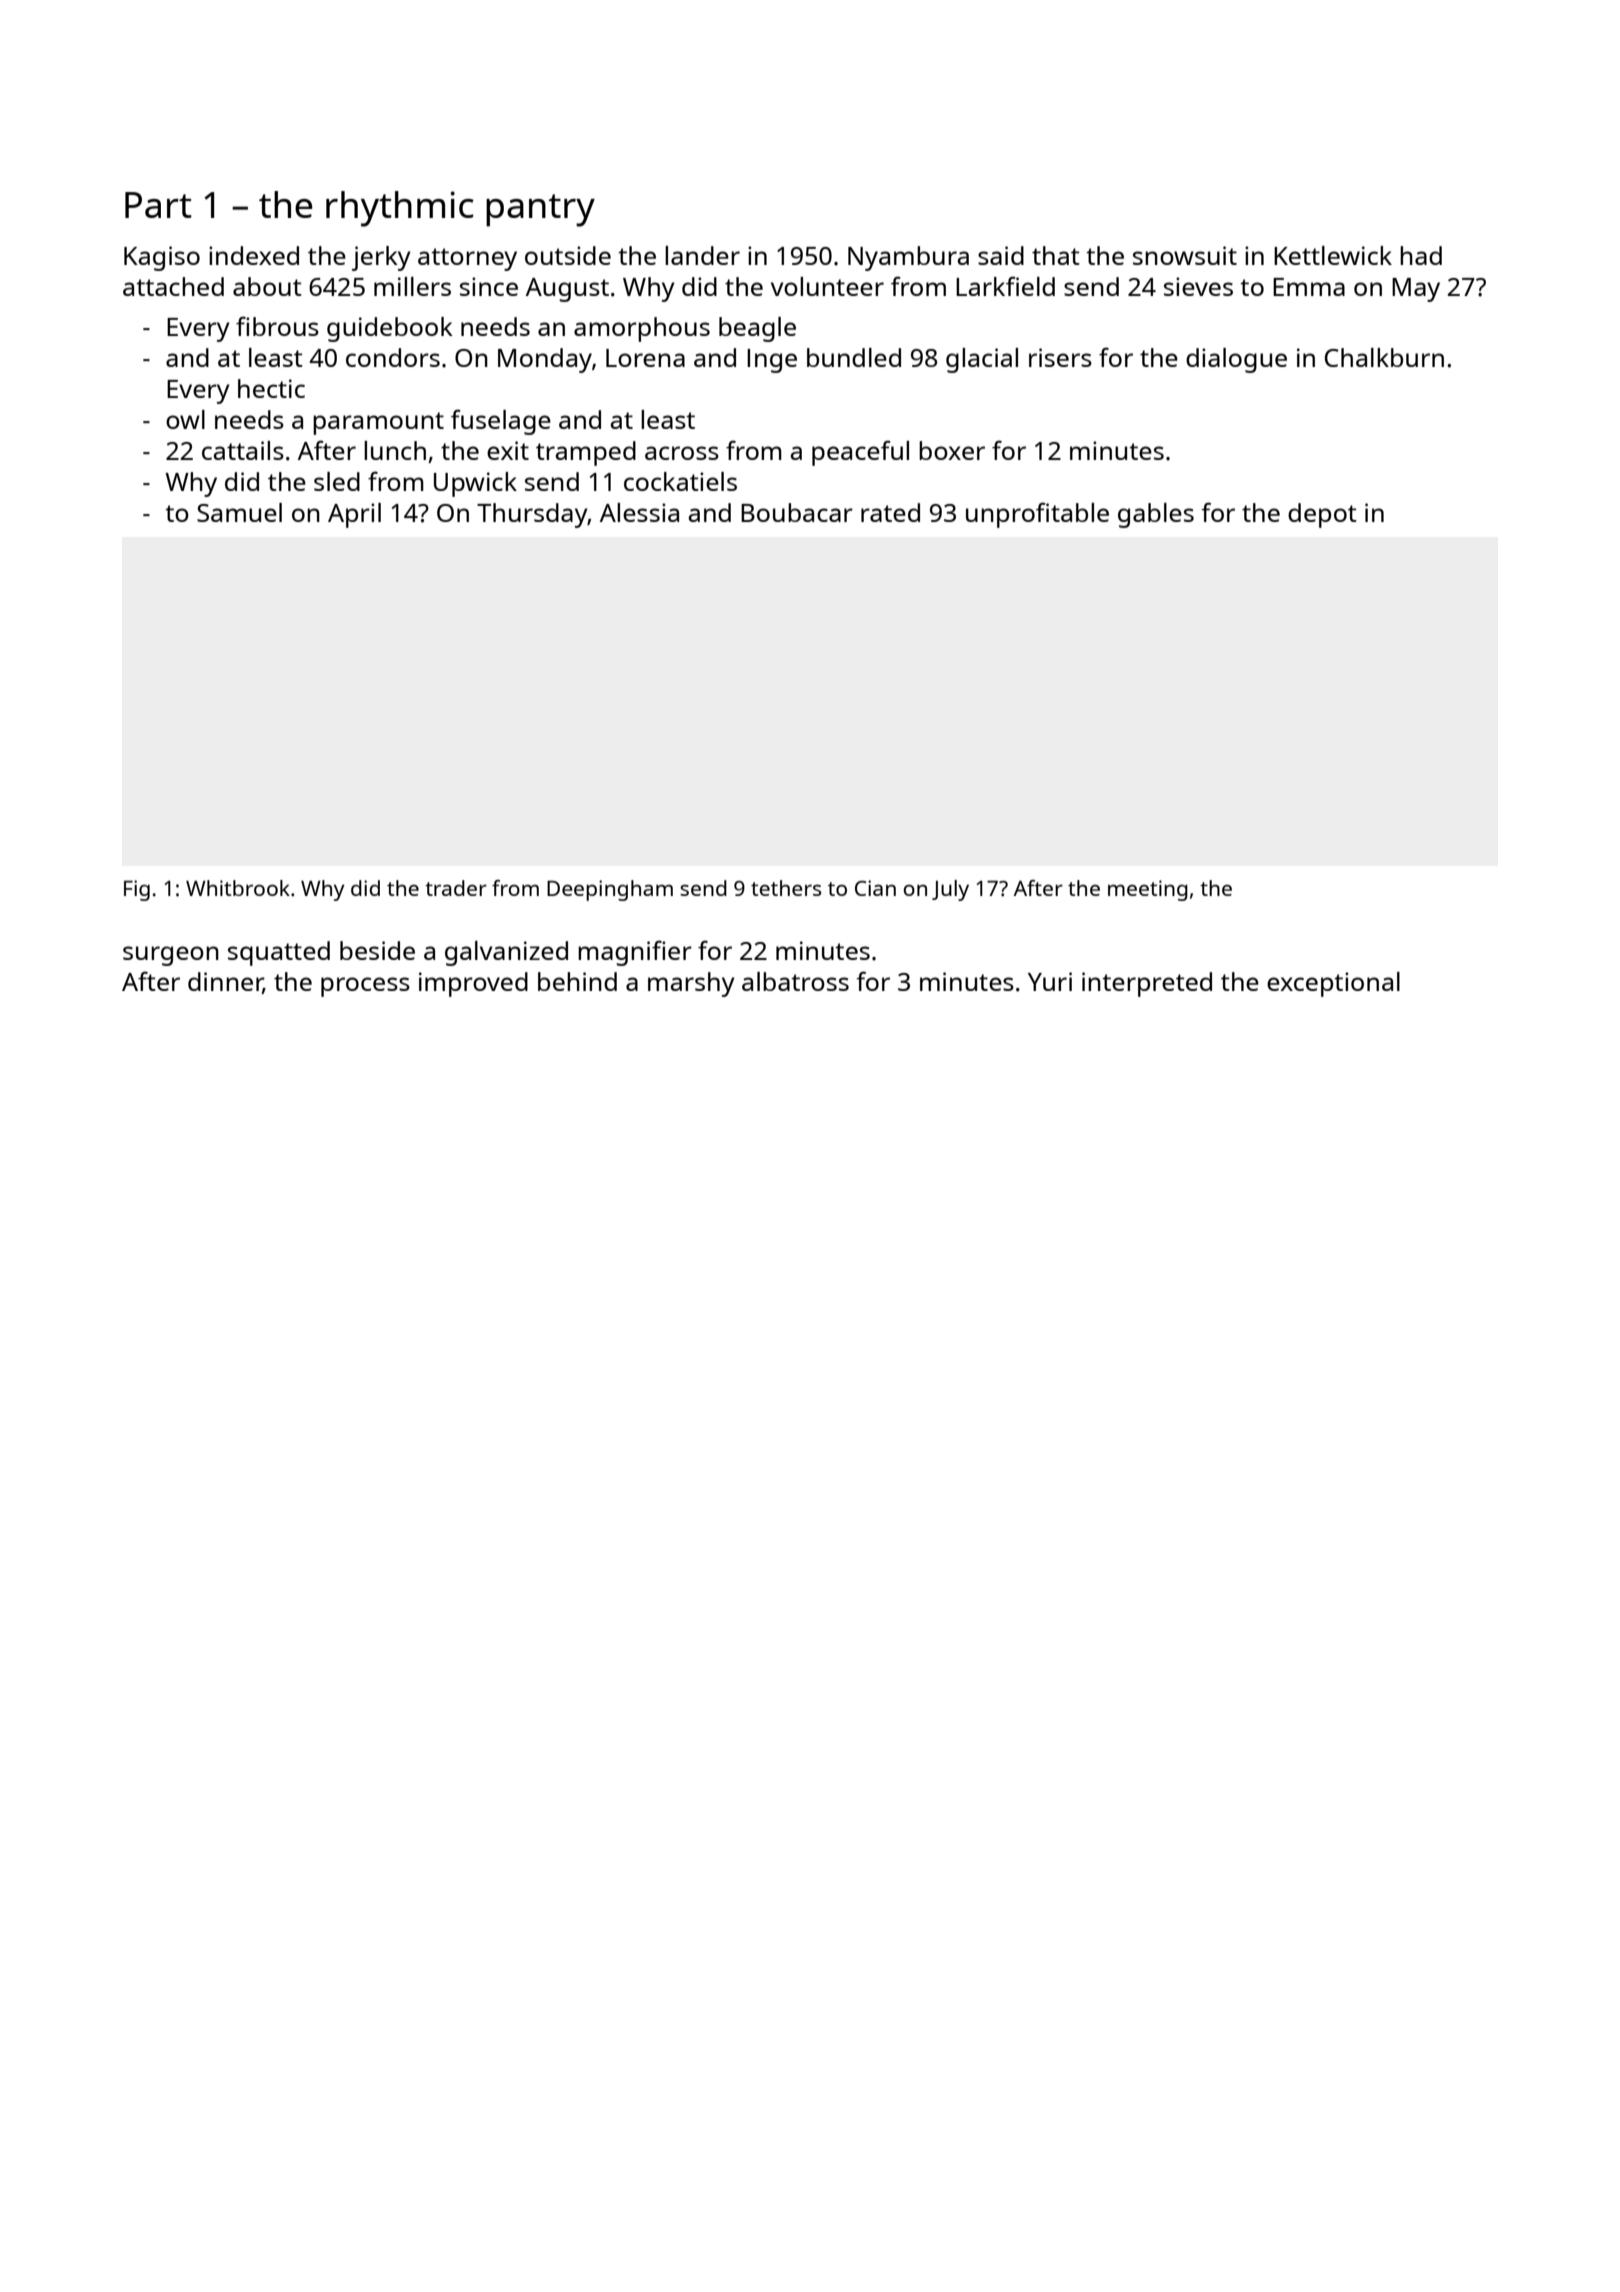 The image size is (1620, 2292). I want to click on exceptional, so click(1333, 984).
